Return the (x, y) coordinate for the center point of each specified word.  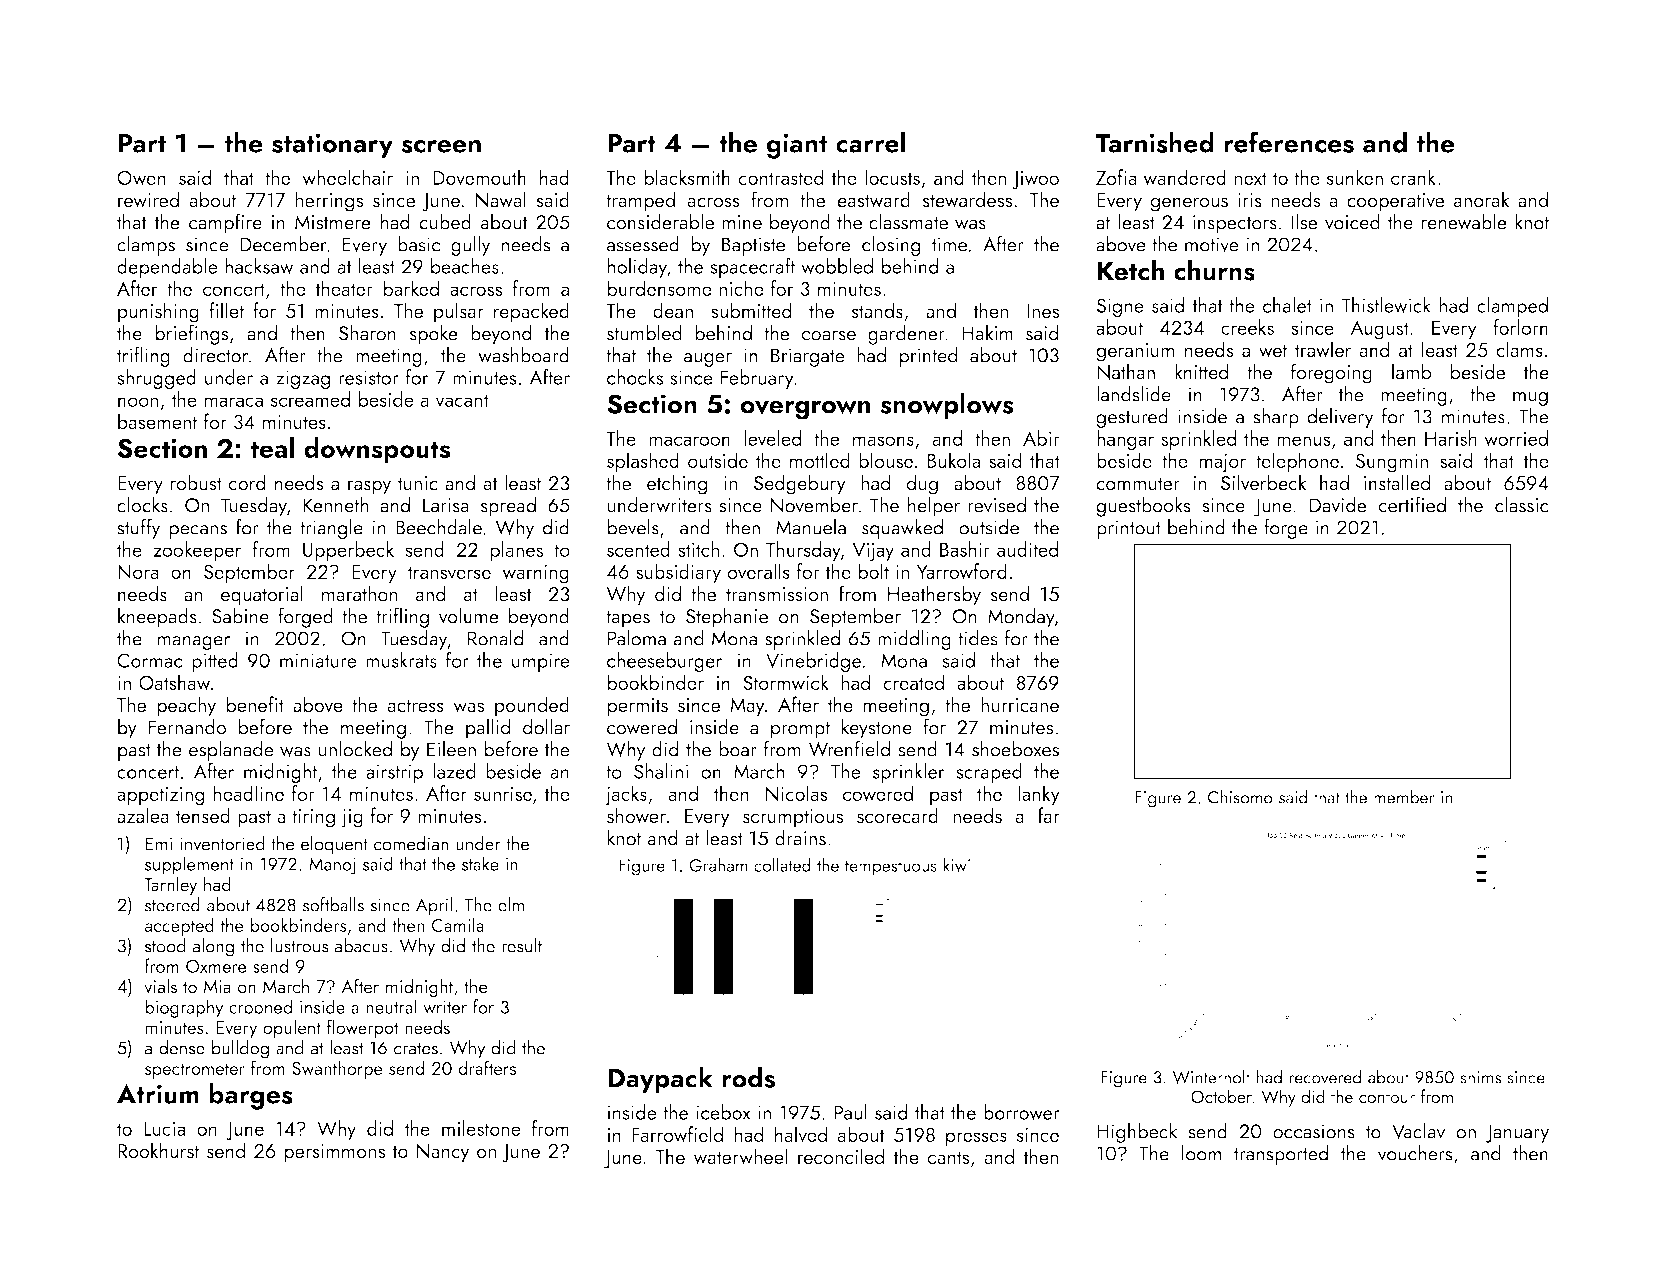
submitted (751, 310)
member (1404, 797)
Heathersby (934, 595)
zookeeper (197, 551)
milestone (481, 1128)
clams (1519, 349)
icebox (724, 1112)
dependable (167, 268)
